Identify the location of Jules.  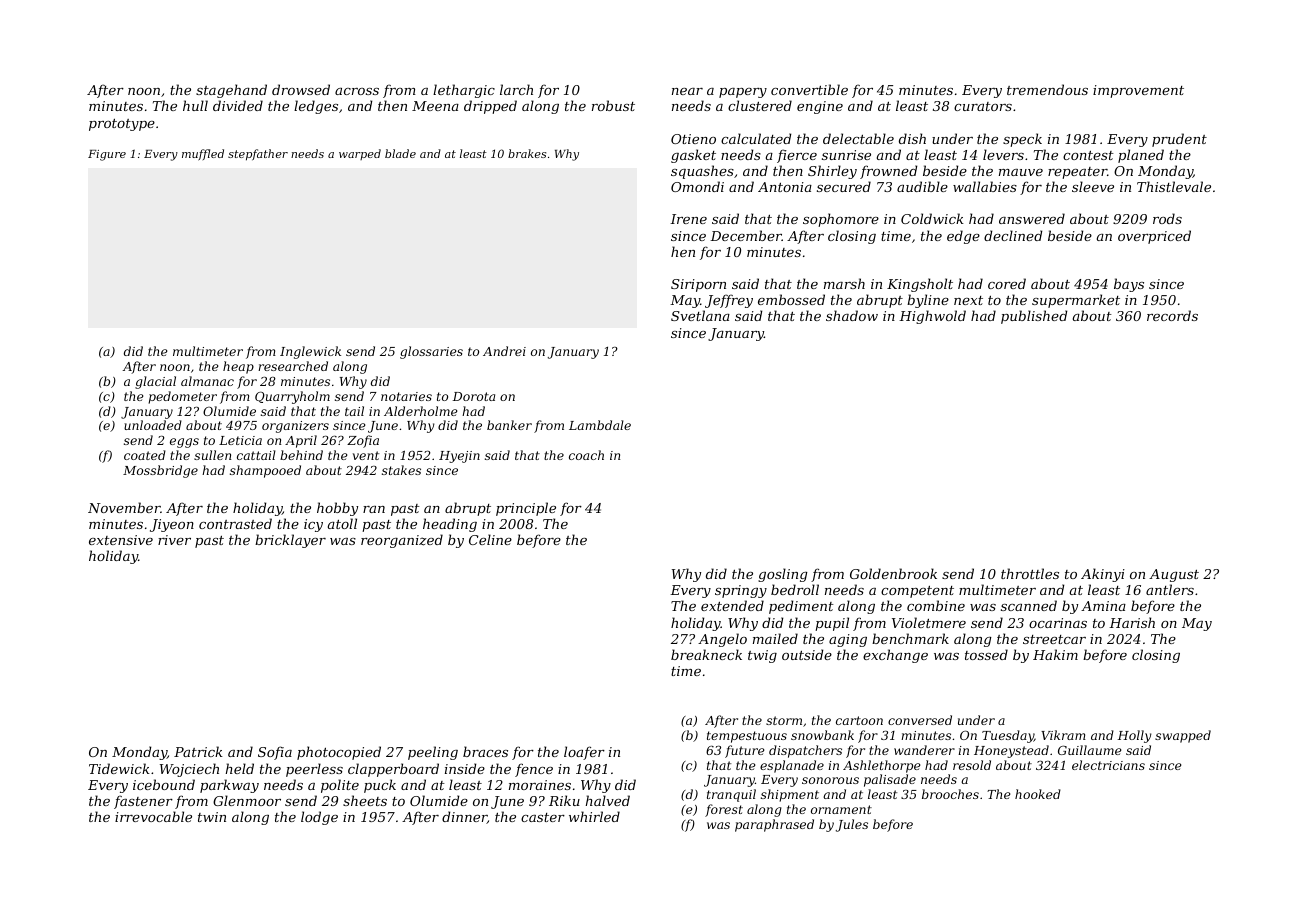
(852, 825).
